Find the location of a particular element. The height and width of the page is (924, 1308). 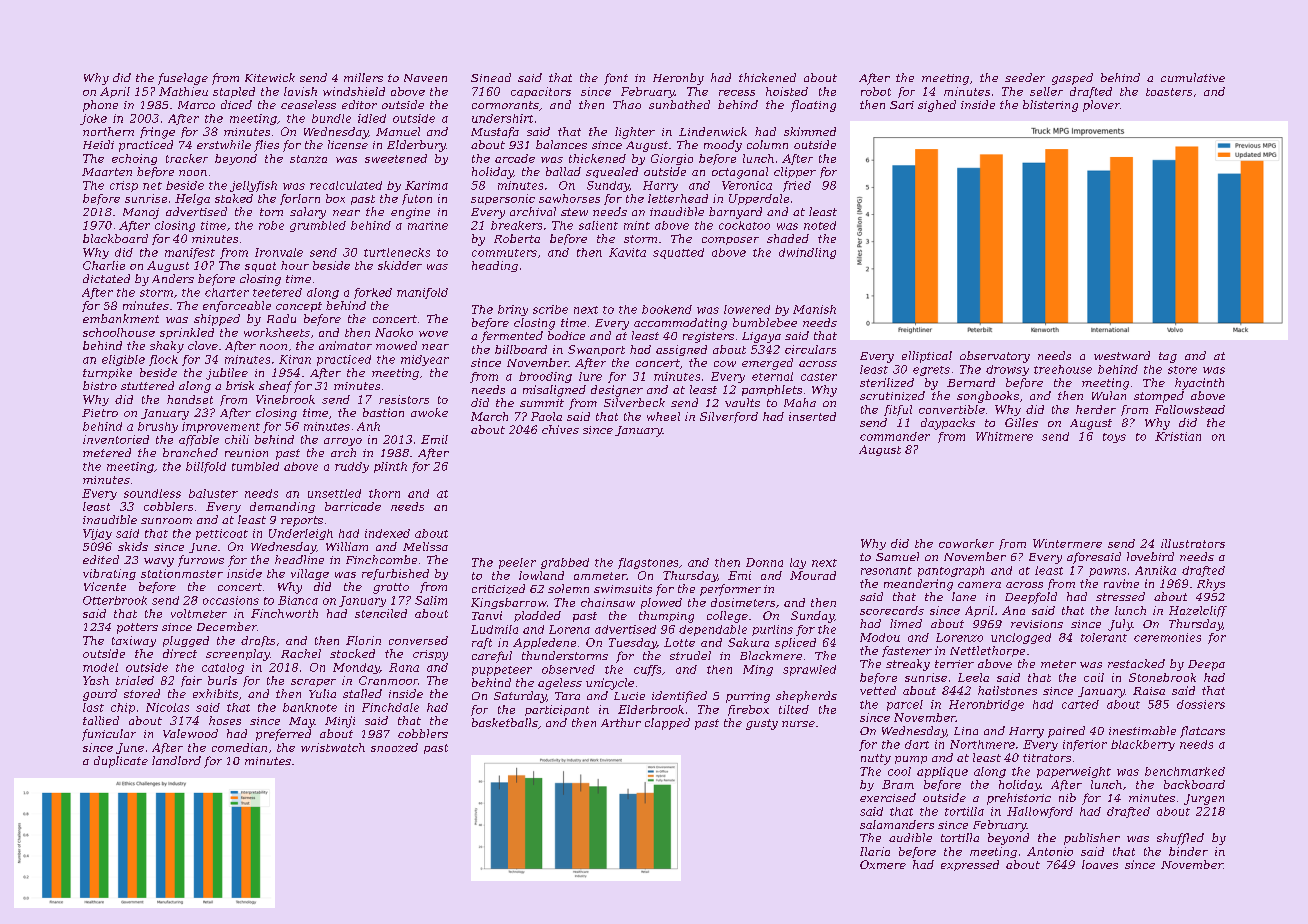

toys is located at coordinates (1114, 438).
